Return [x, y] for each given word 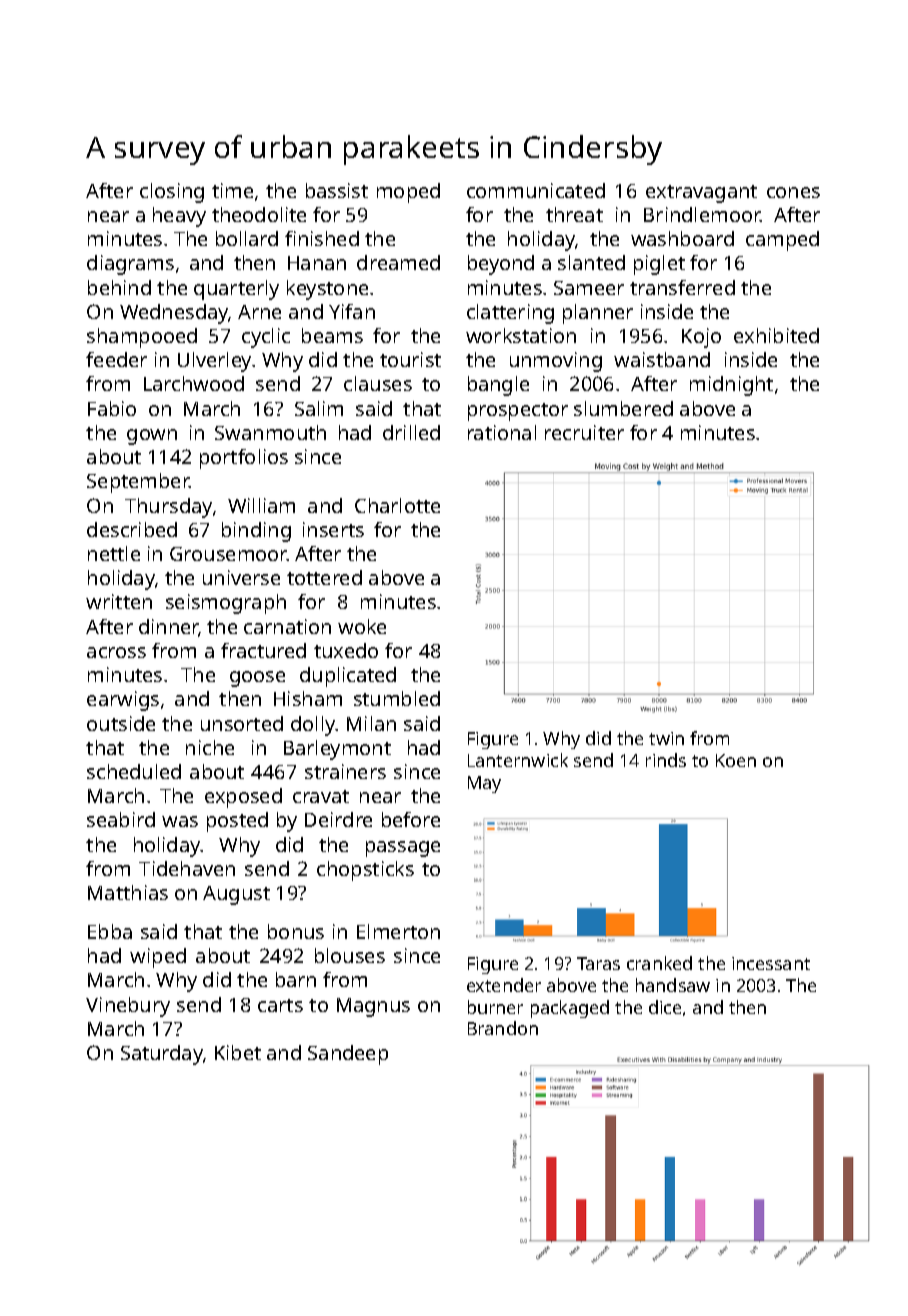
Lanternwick [518, 760]
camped [782, 241]
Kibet [238, 1052]
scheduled [134, 771]
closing [172, 193]
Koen [736, 760]
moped [408, 193]
